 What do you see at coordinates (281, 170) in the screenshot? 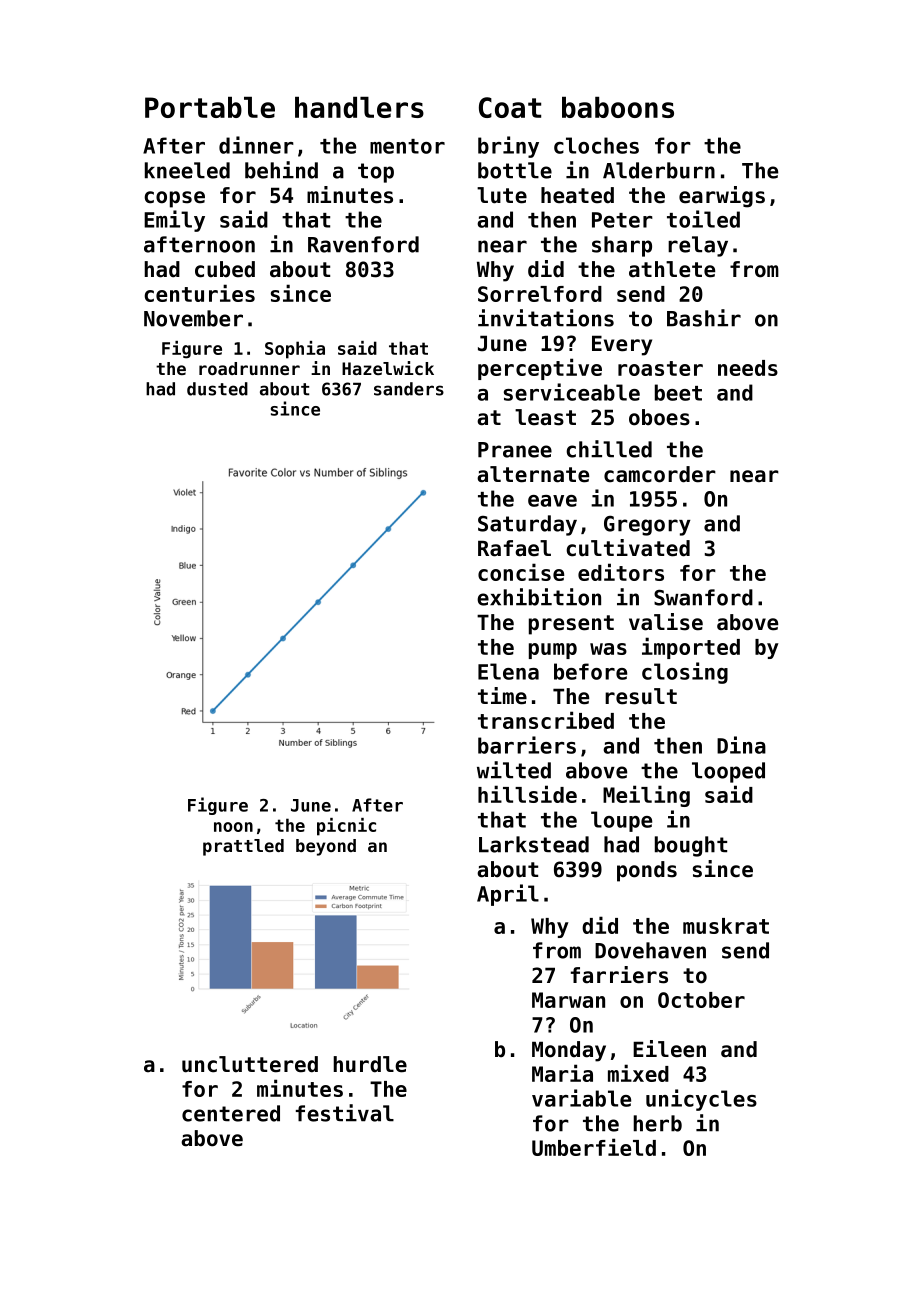
I see `behind` at bounding box center [281, 170].
